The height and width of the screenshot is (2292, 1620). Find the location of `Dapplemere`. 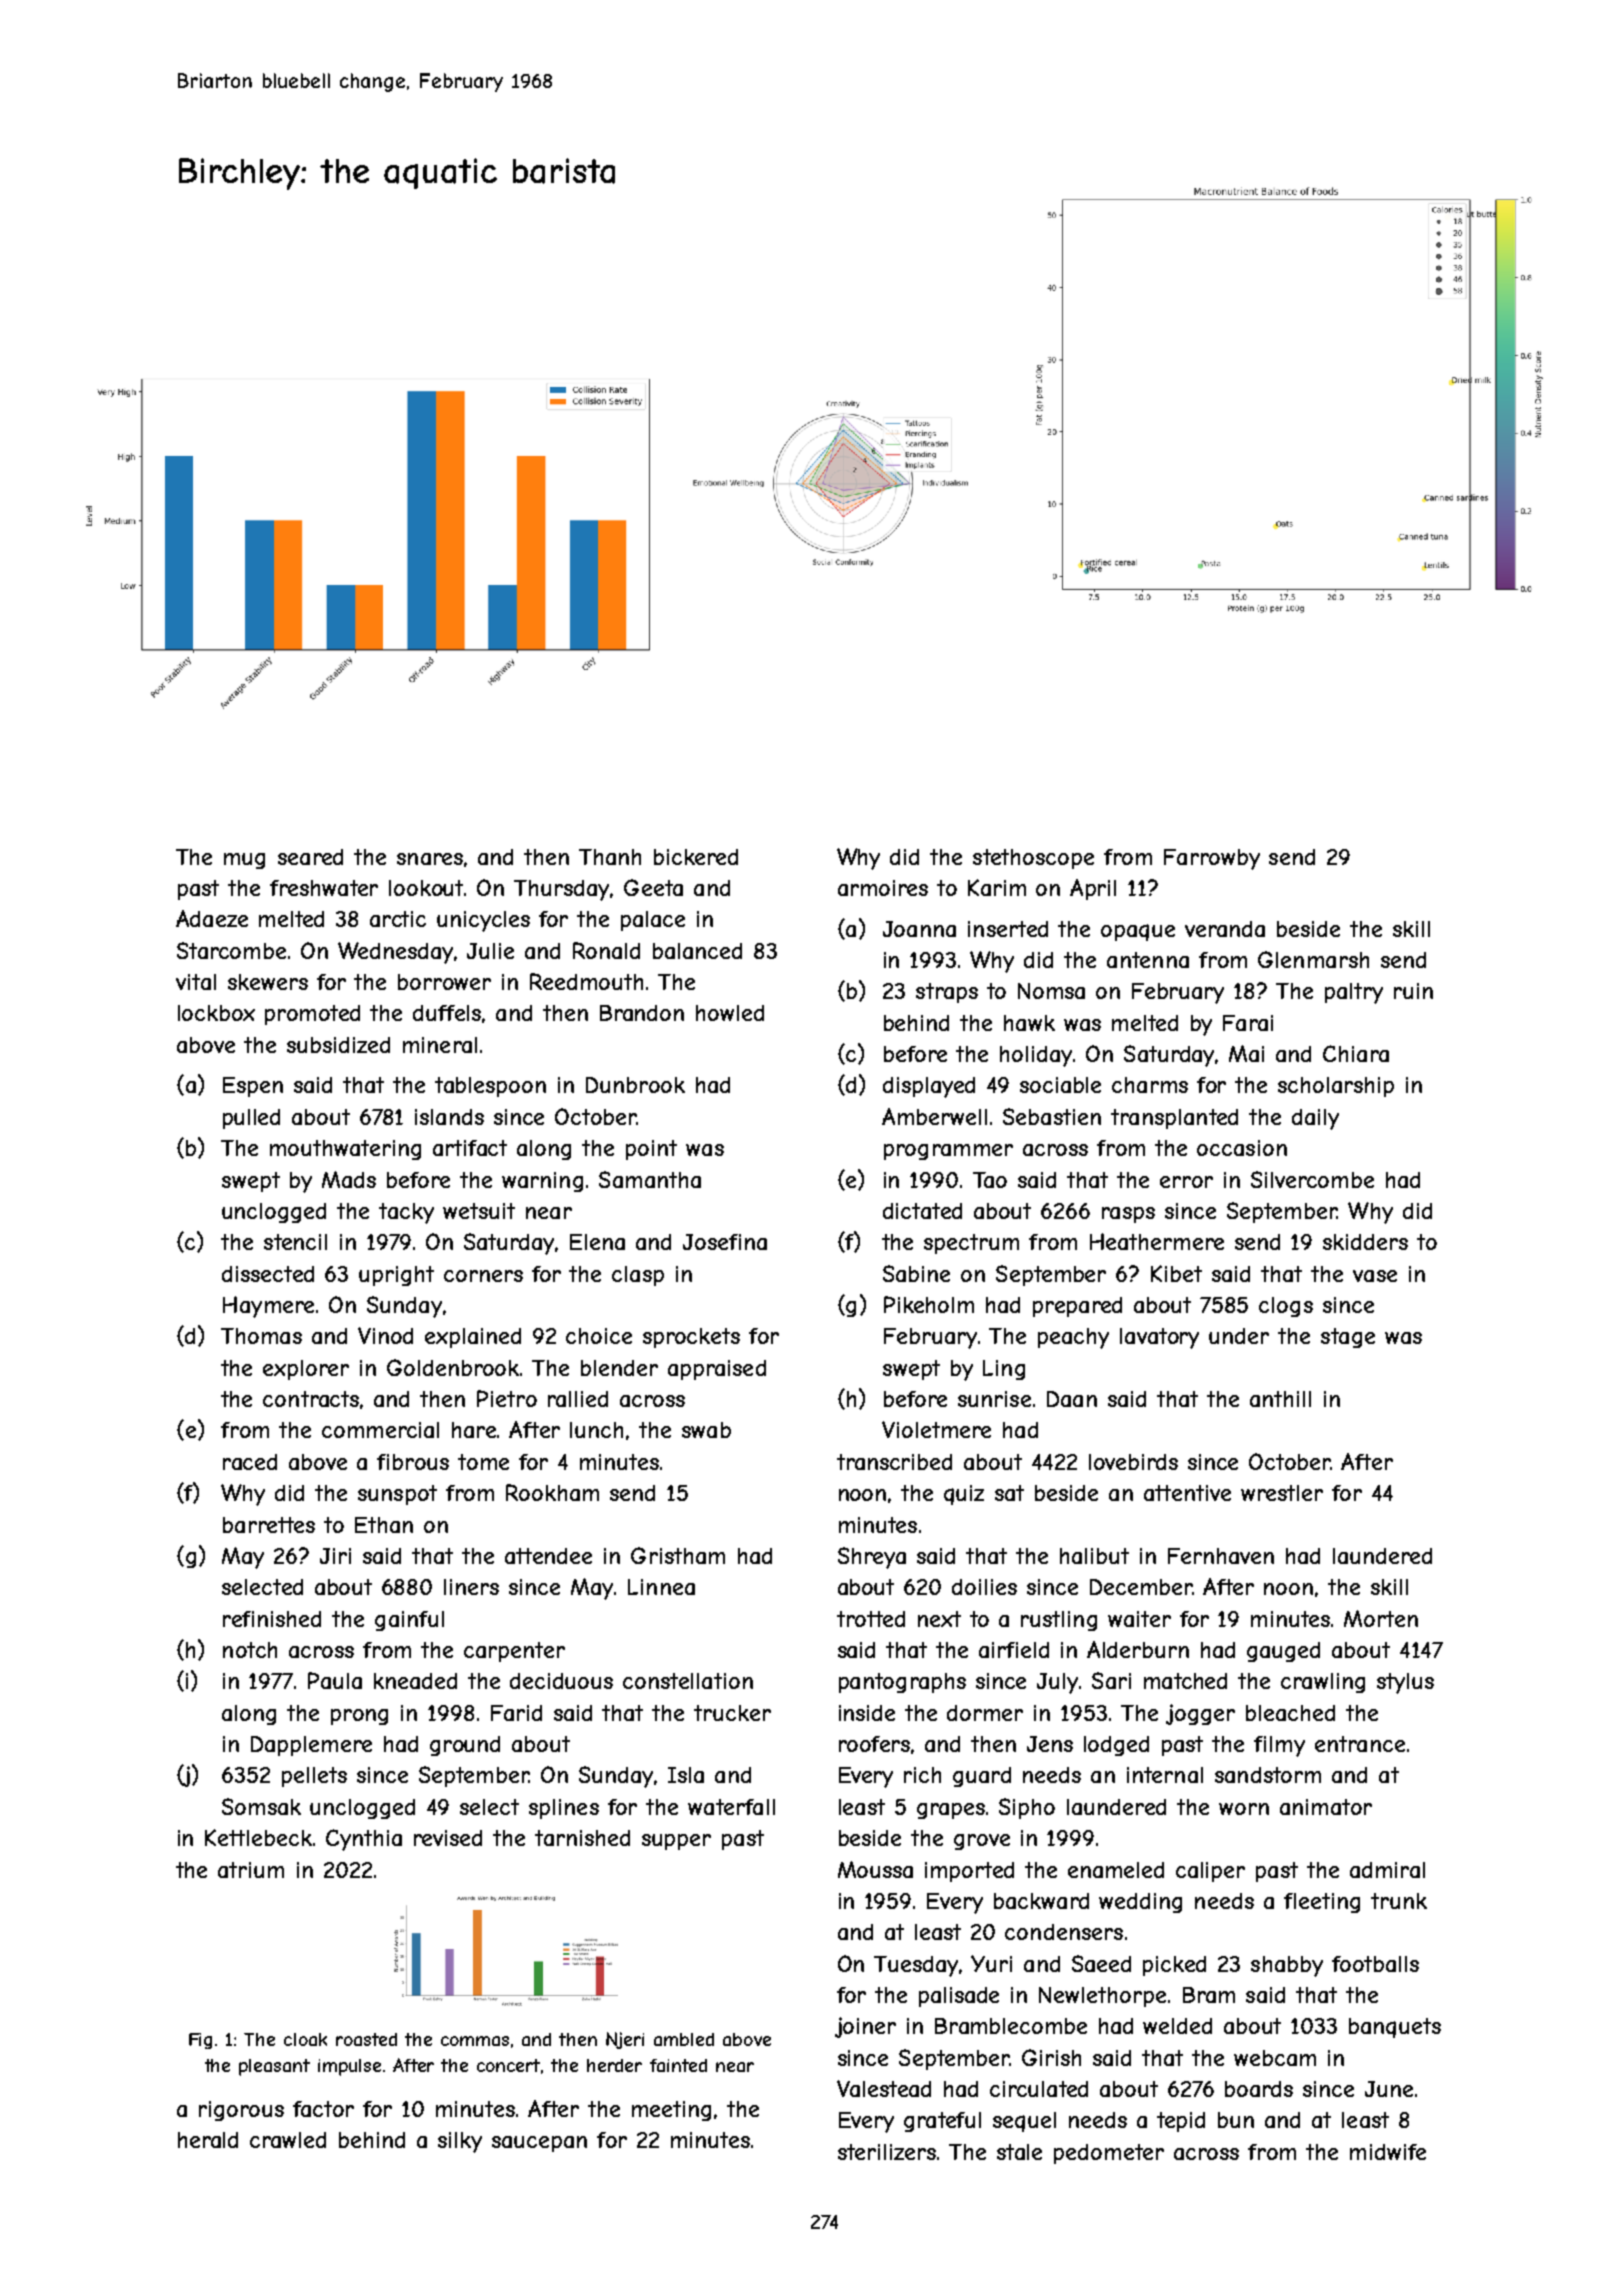

Dapplemere is located at coordinates (311, 1746).
